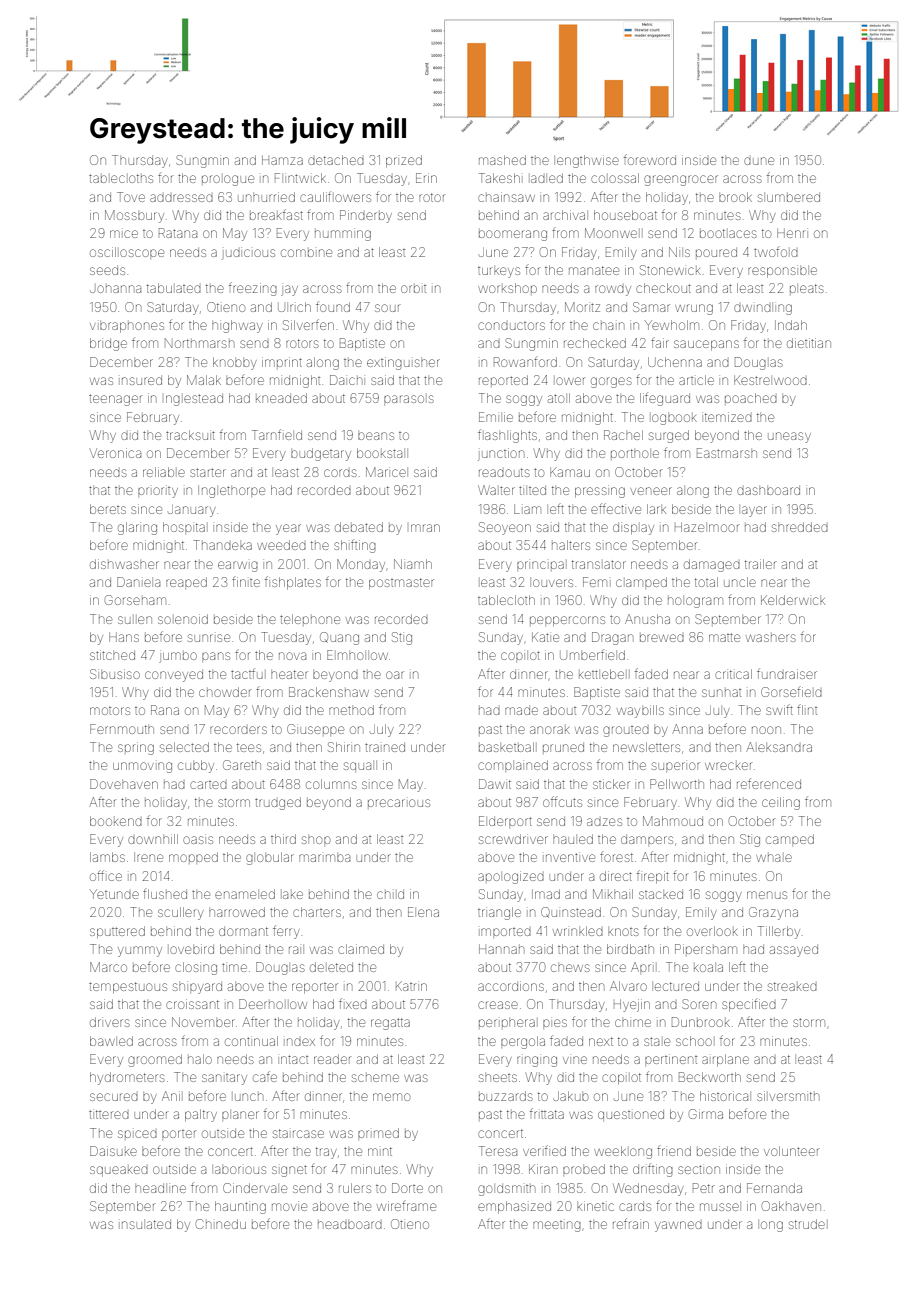  I want to click on tittered, so click(109, 1114).
